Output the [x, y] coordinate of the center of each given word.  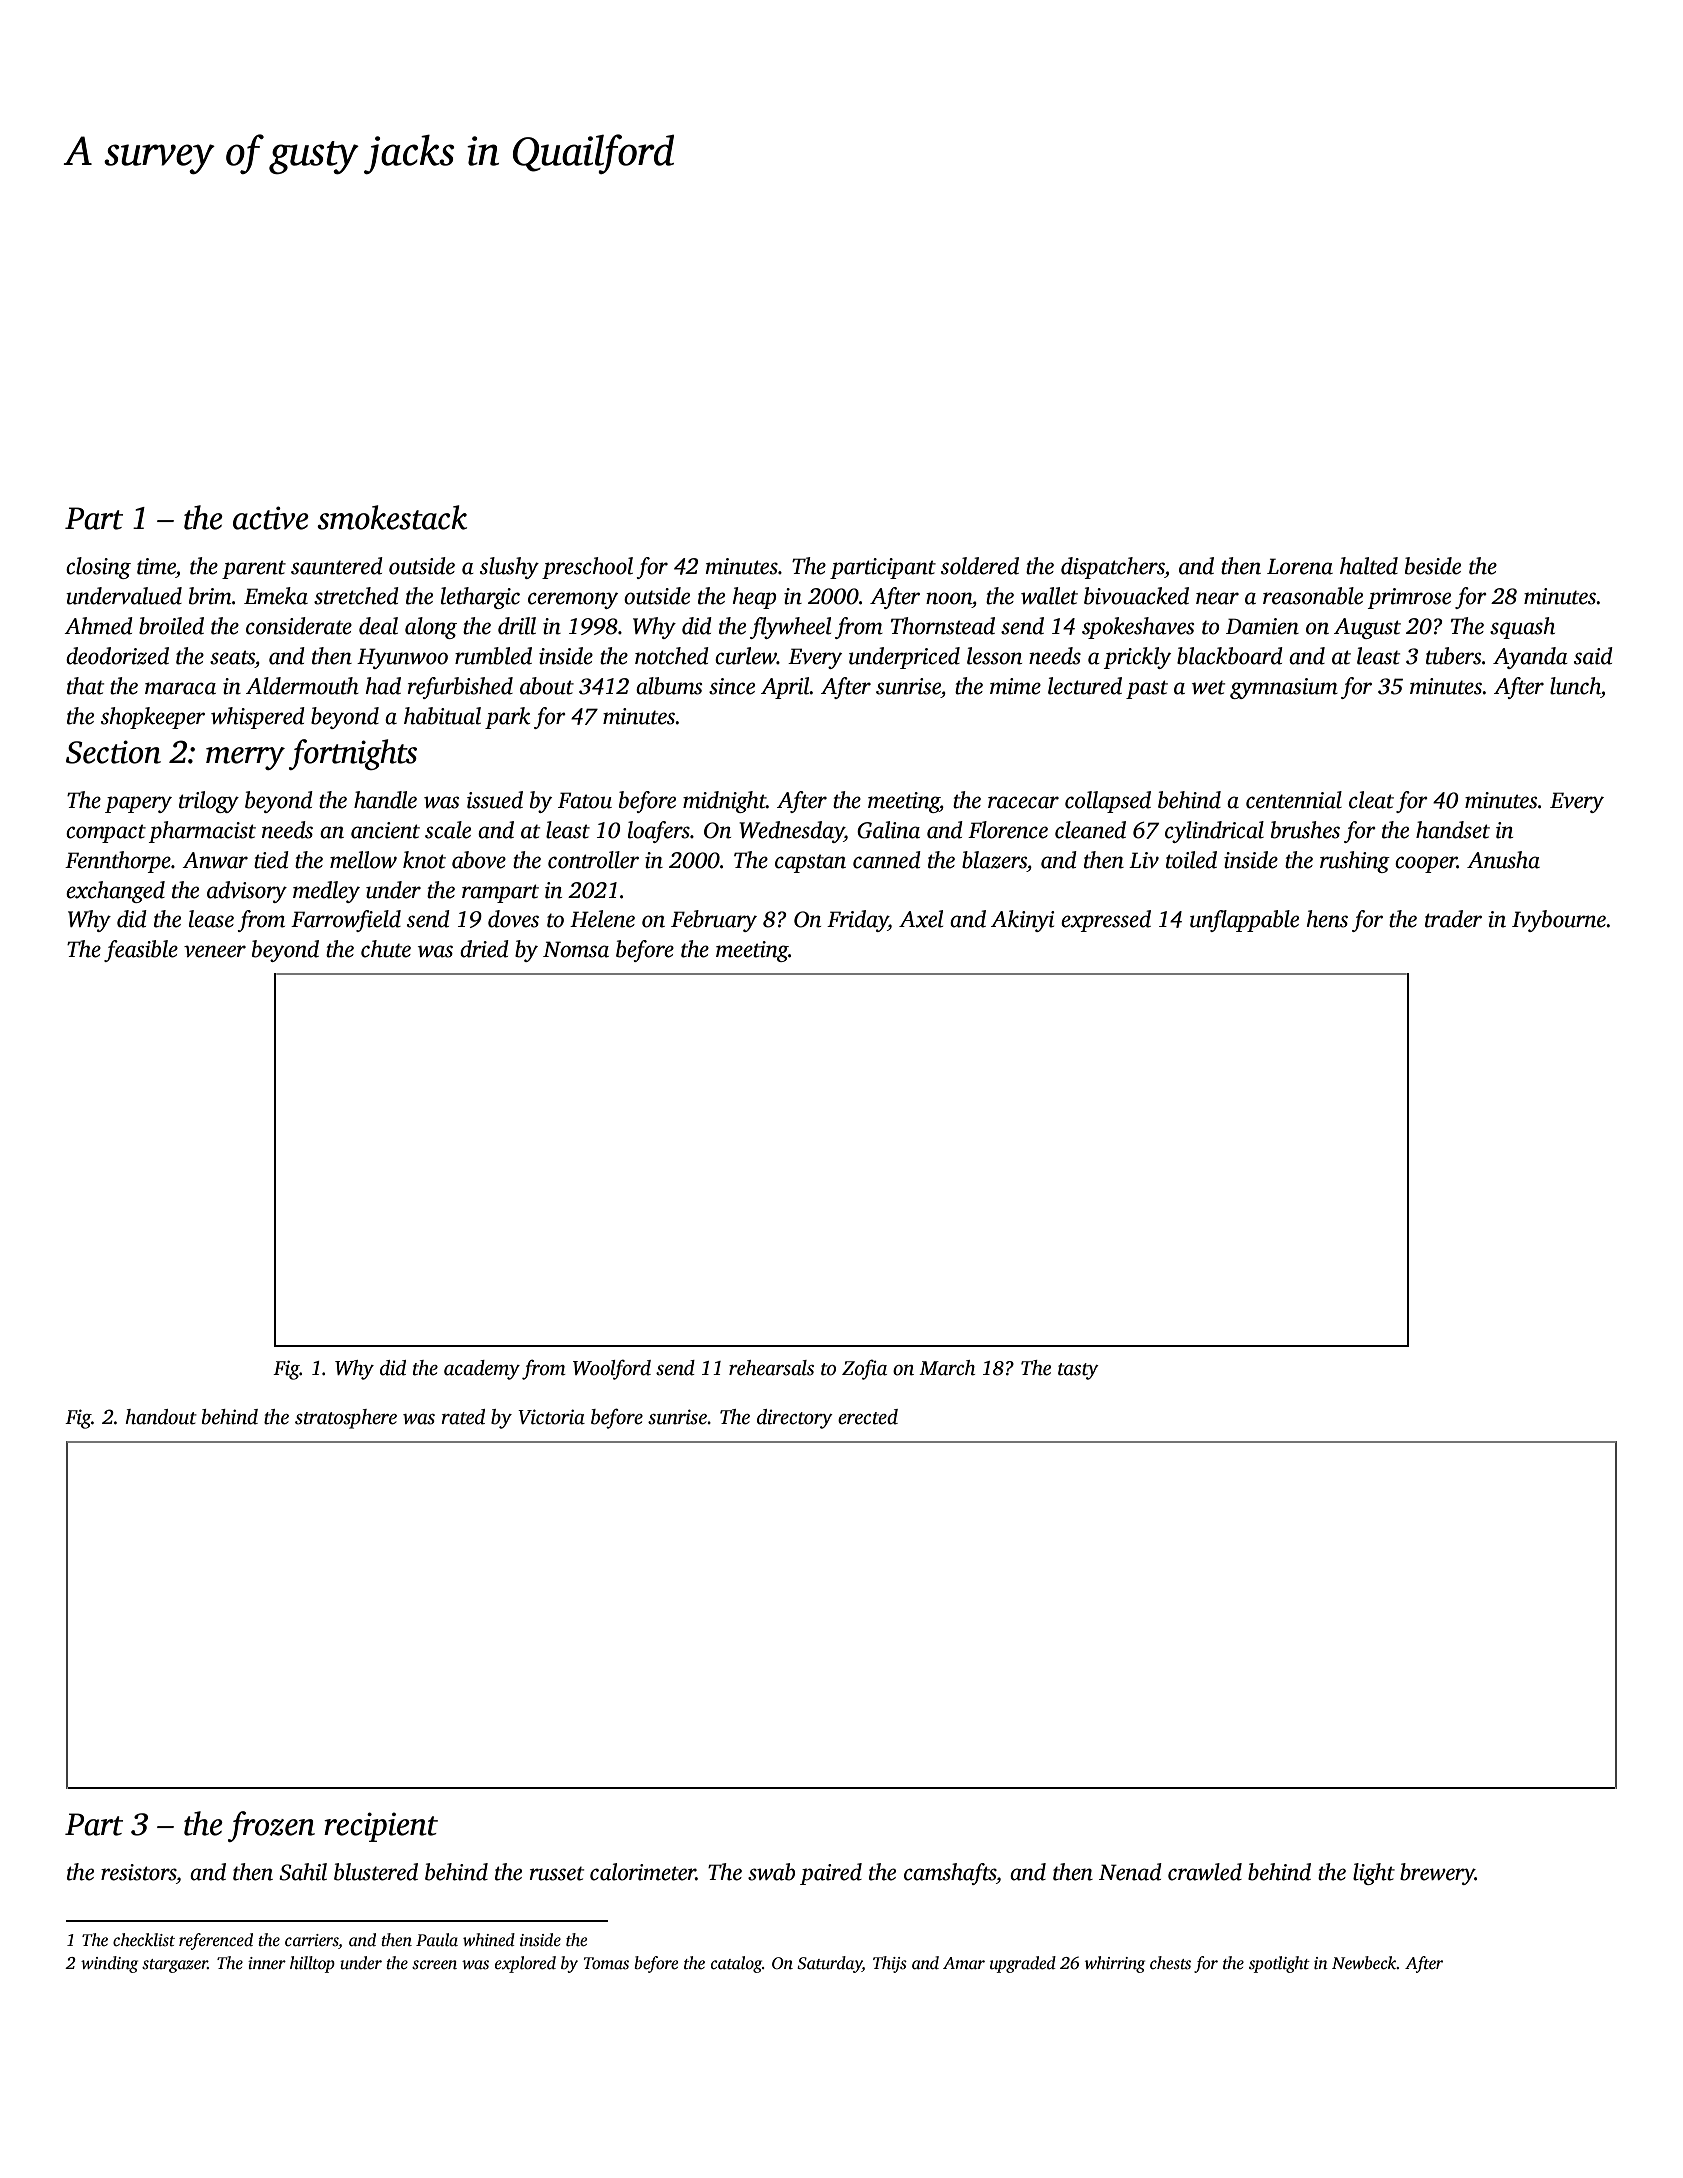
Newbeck [1364, 1963]
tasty [1078, 1371]
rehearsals [771, 1368]
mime [1015, 686]
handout [161, 1417]
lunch [1575, 686]
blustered [376, 1872]
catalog [736, 1964]
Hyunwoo [402, 658]
